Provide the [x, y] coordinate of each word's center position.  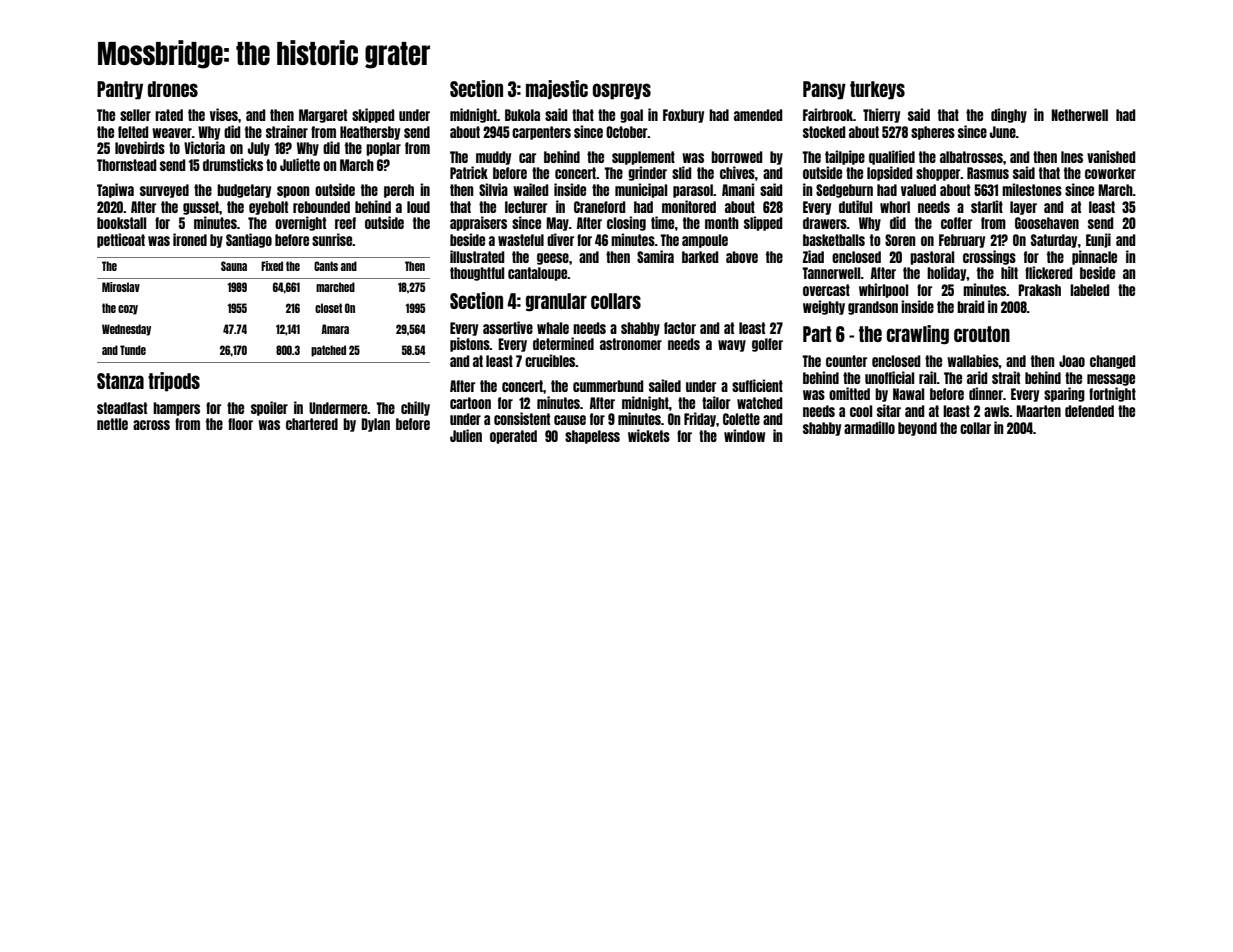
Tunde [133, 350]
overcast [826, 290]
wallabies [973, 360]
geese [553, 259]
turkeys [877, 90]
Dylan [375, 425]
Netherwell [1079, 115]
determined [563, 343]
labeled [1090, 290]
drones [173, 89]
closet [328, 308]
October [627, 132]
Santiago [249, 240]
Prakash [1039, 290]
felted [133, 132]
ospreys [622, 91]
